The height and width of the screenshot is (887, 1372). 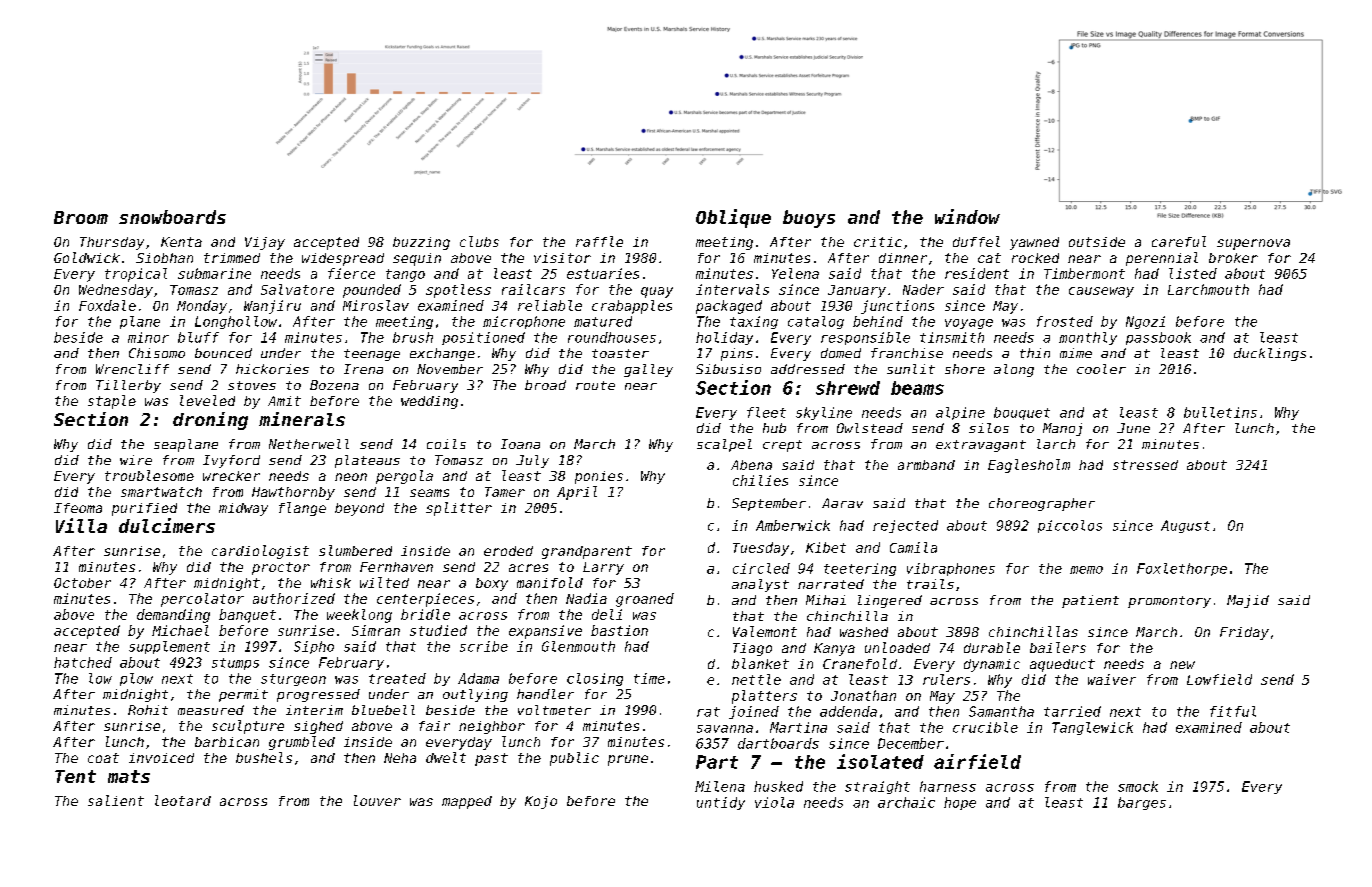 What do you see at coordinates (492, 584) in the screenshot?
I see `boxy` at bounding box center [492, 584].
